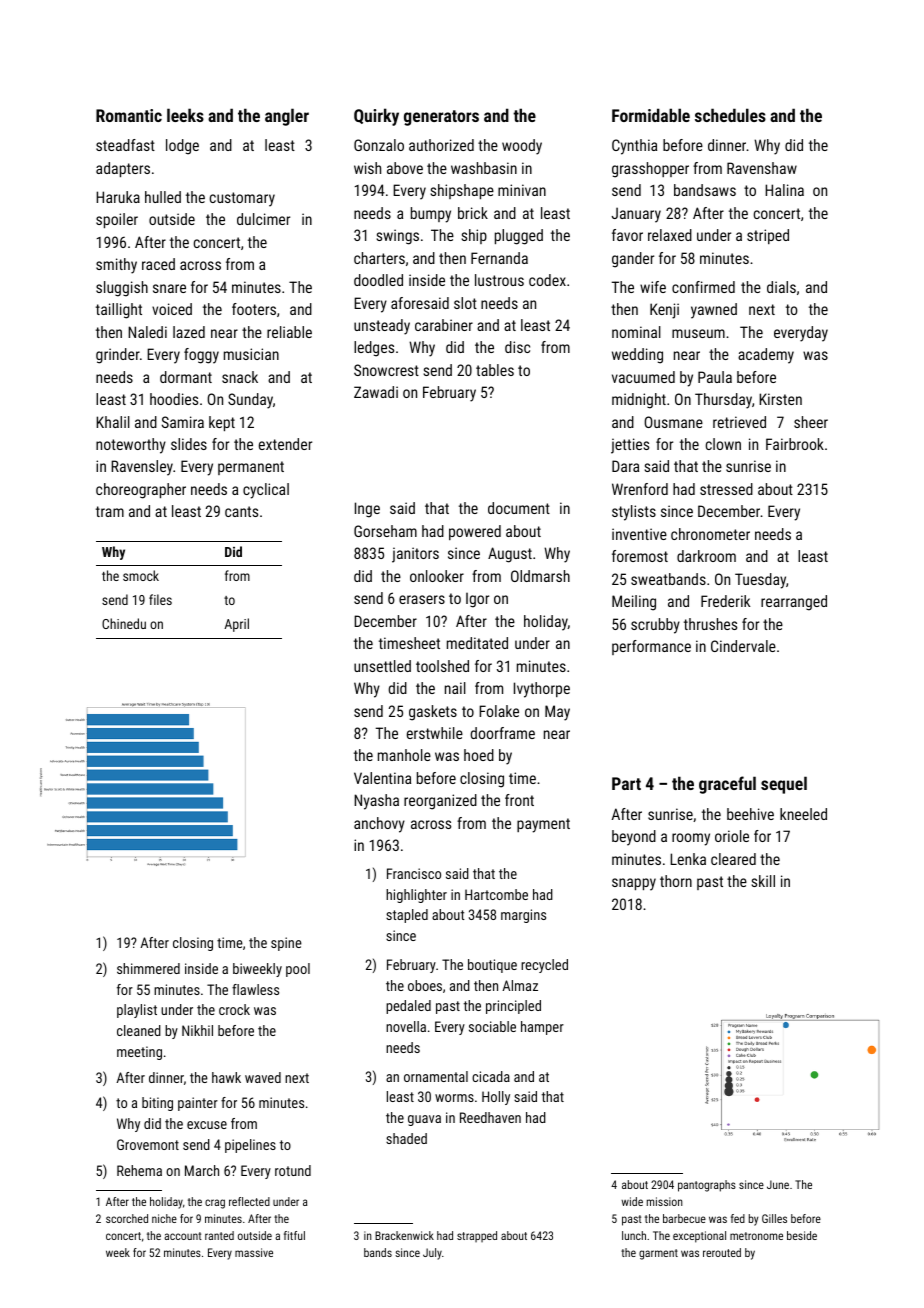  I want to click on Formidable, so click(651, 115).
